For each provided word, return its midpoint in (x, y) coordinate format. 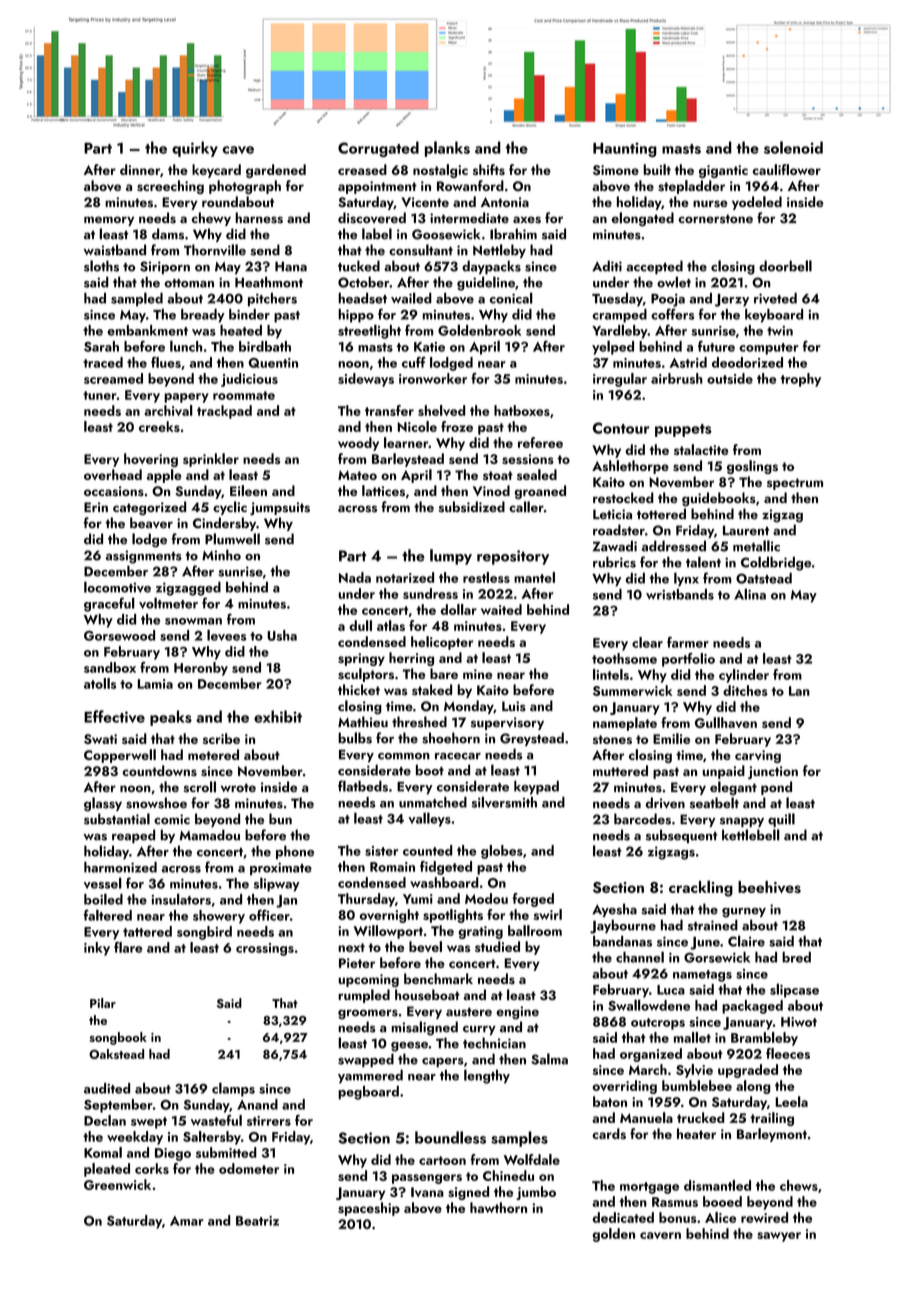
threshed (419, 722)
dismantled (717, 1185)
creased (362, 169)
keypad (536, 788)
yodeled (757, 203)
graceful (109, 604)
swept (149, 1123)
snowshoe (156, 803)
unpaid (724, 772)
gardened (276, 171)
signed (468, 1193)
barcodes (642, 819)
